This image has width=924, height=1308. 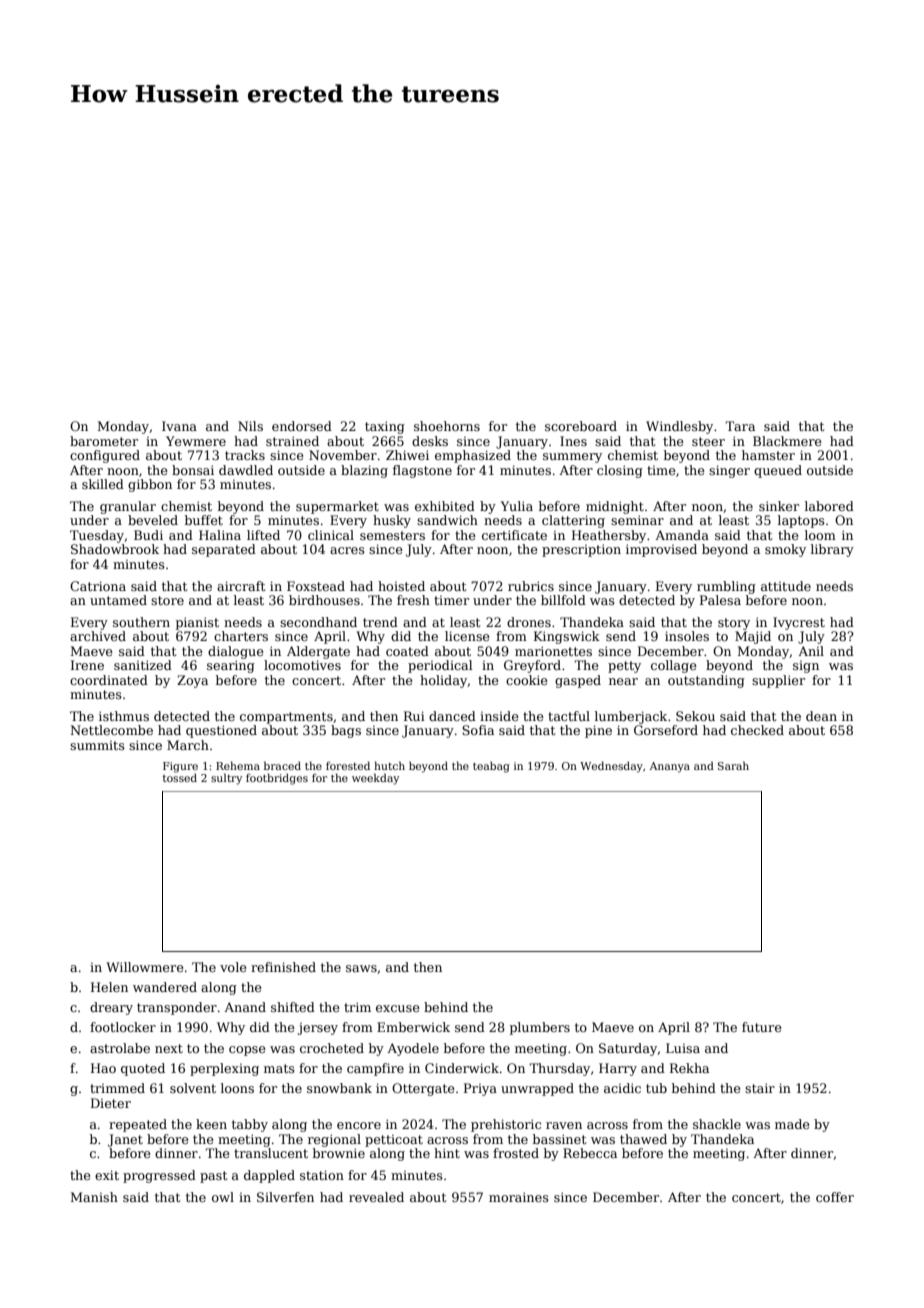 I want to click on barometer, so click(x=104, y=441).
